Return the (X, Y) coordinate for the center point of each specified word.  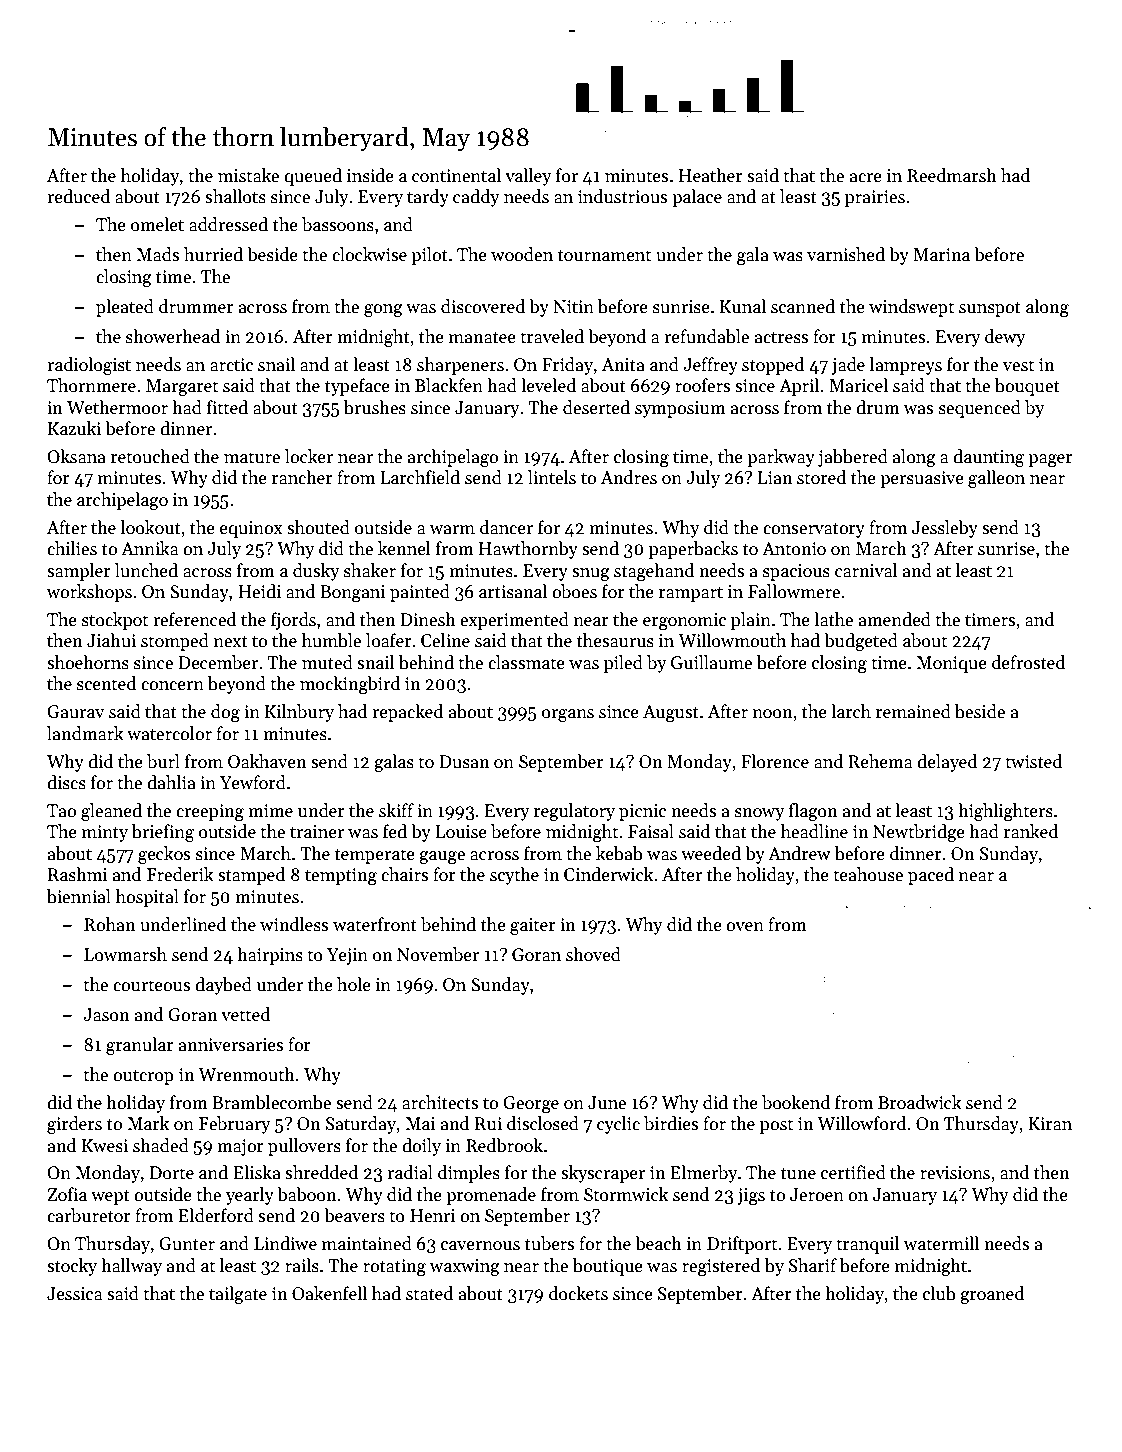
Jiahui (111, 640)
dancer (506, 527)
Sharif (813, 1265)
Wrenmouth (247, 1074)
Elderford (216, 1215)
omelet (157, 224)
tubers (549, 1243)
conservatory (814, 530)
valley (528, 177)
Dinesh (428, 619)
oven (745, 927)
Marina (941, 255)
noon (773, 714)
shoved (593, 954)
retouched (150, 456)
